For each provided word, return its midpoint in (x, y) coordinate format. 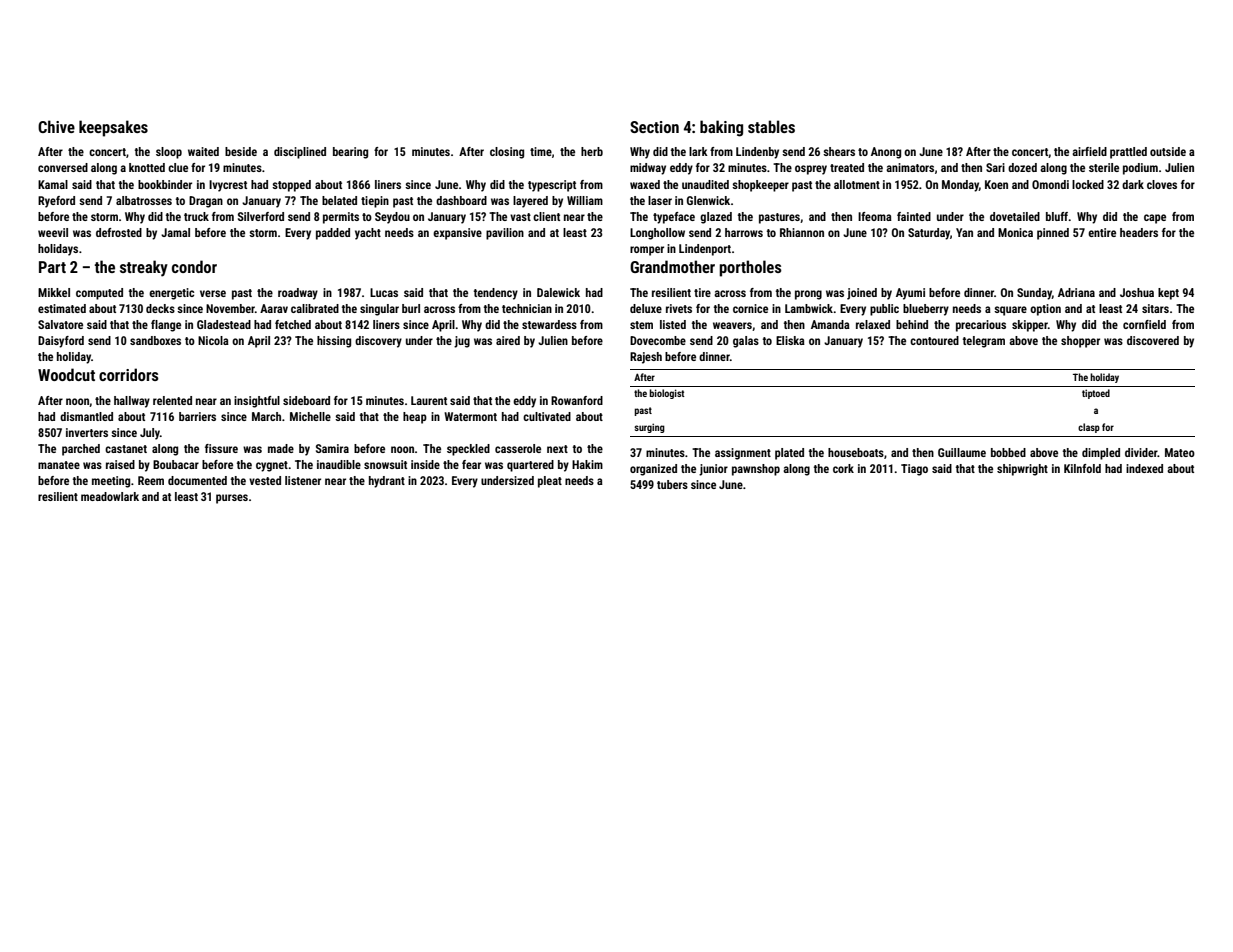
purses (232, 499)
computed (99, 294)
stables (771, 126)
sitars (1155, 308)
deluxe (646, 308)
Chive (56, 126)
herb (592, 151)
